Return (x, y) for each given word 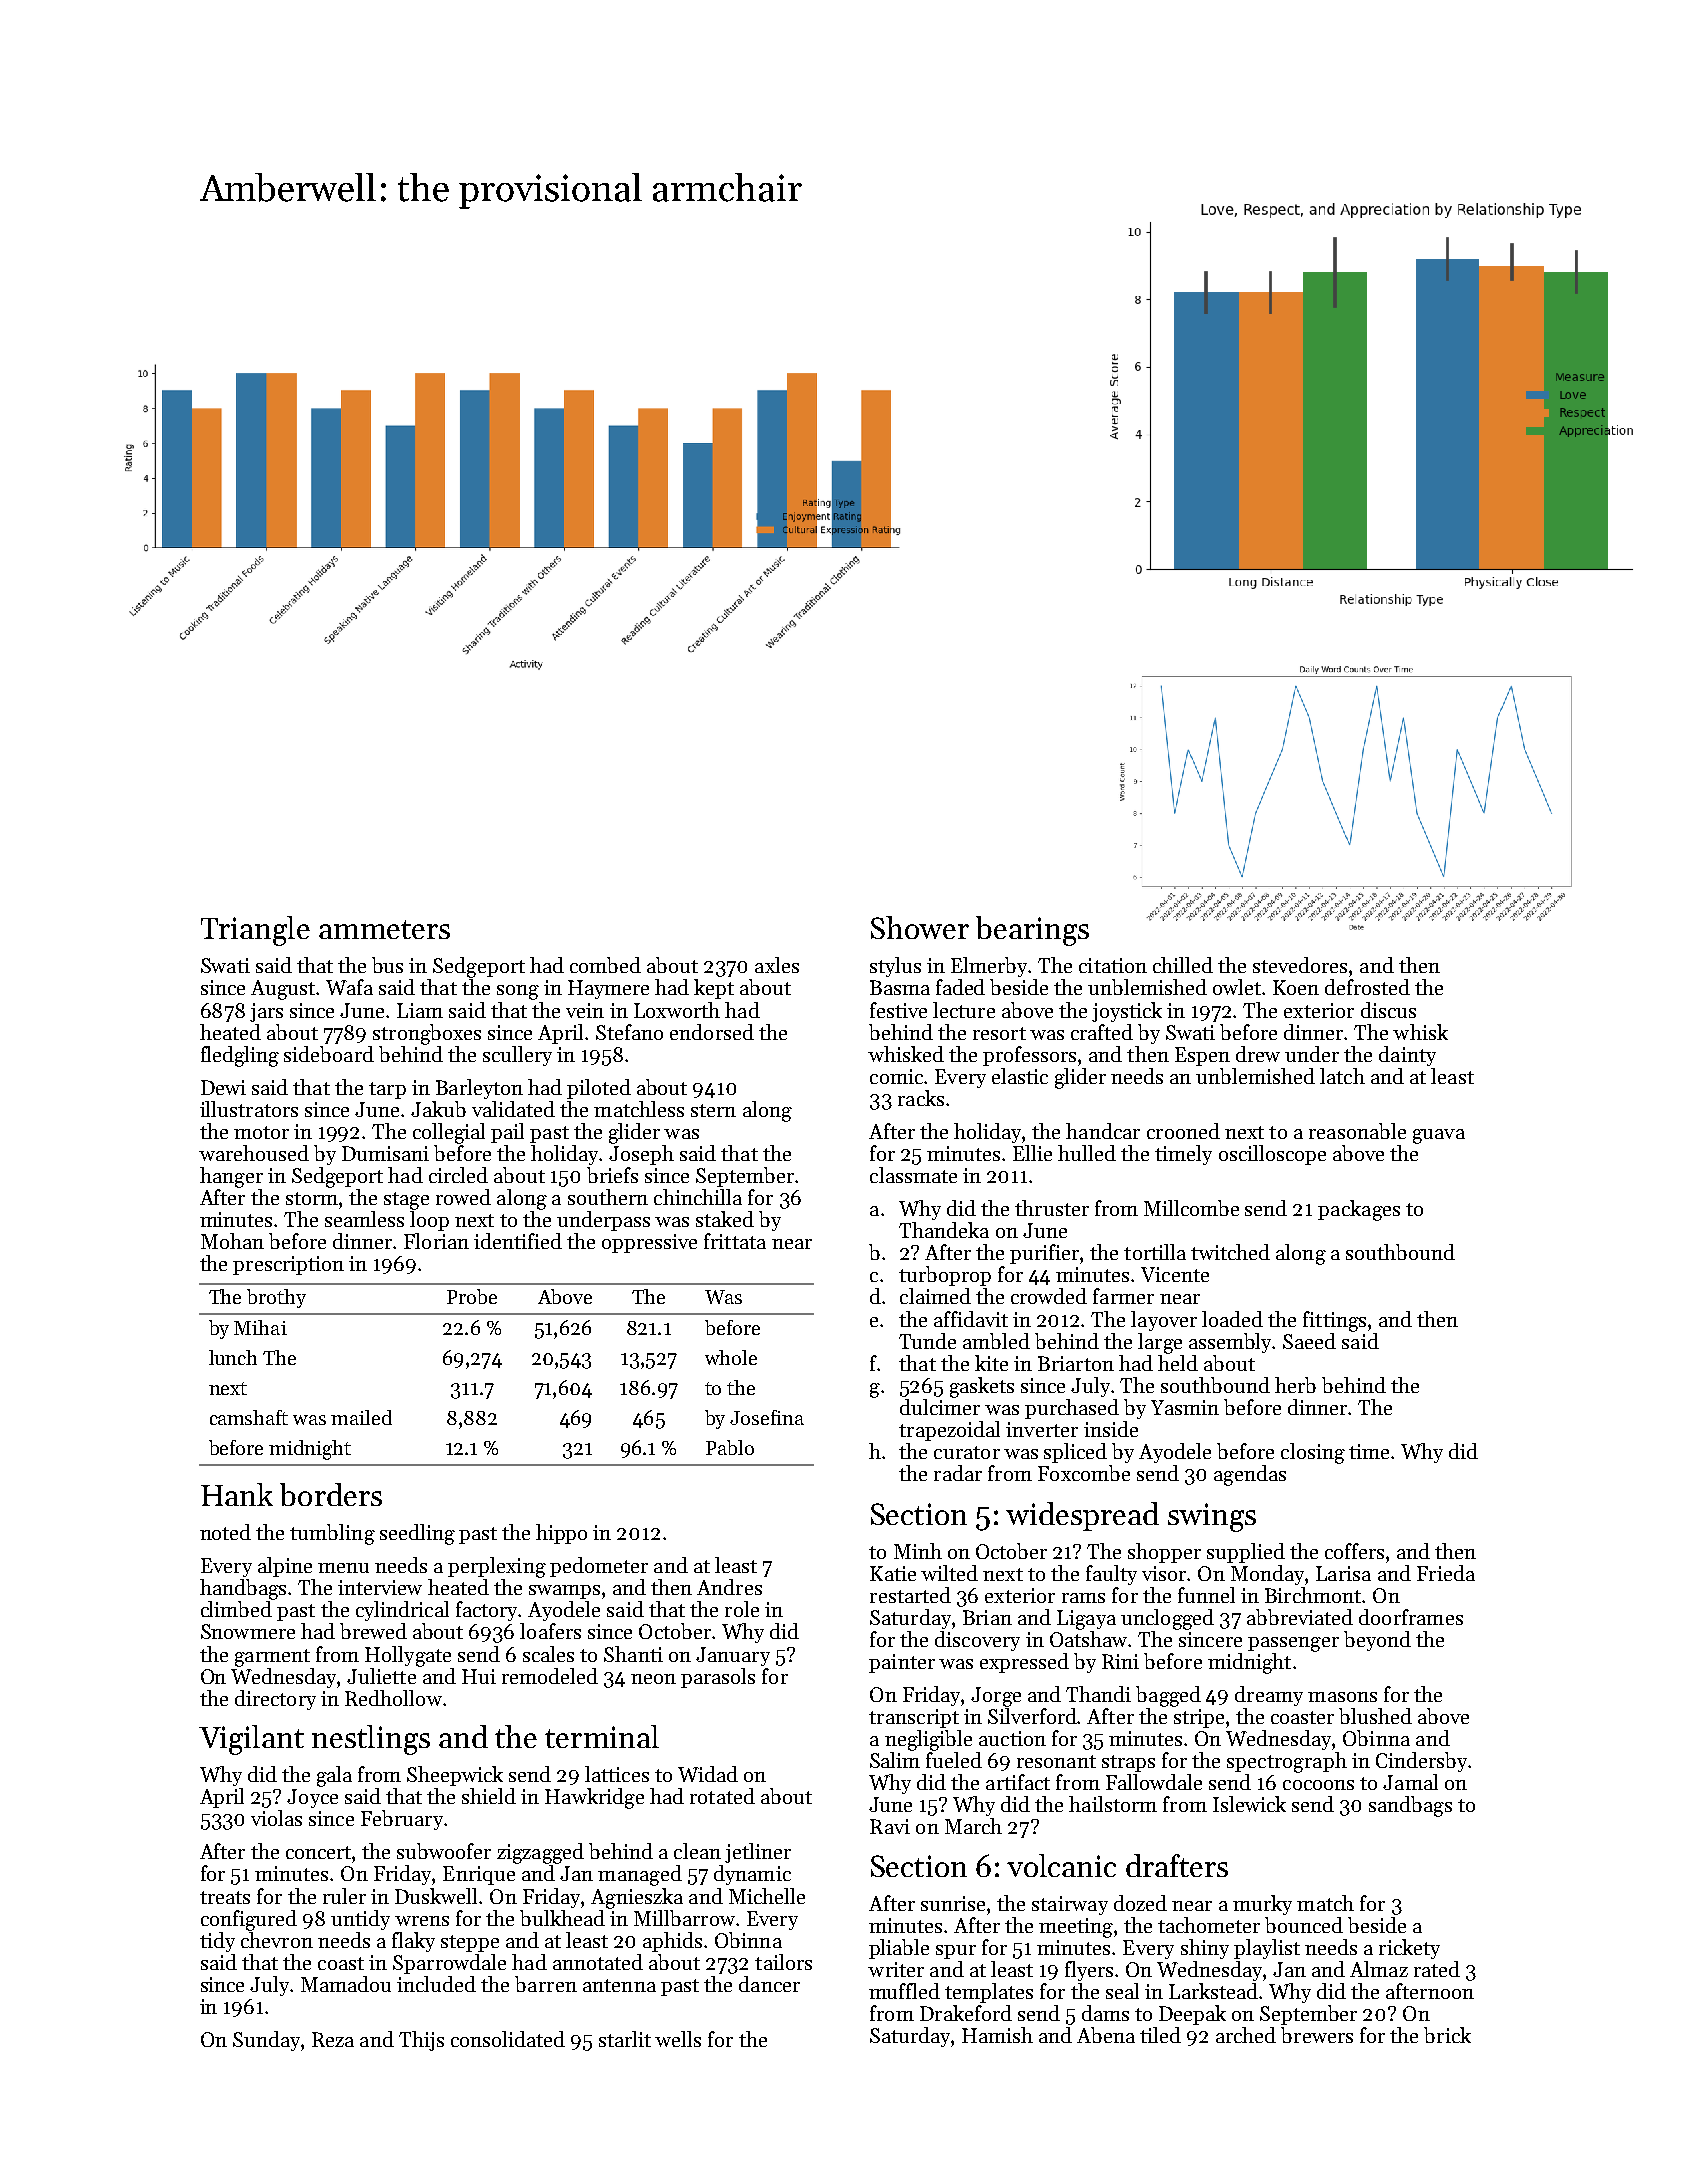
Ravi (890, 1826)
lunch (233, 1357)
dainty (1407, 1056)
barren (546, 1984)
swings (1212, 1517)
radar (958, 1473)
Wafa (349, 987)
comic (896, 1076)
